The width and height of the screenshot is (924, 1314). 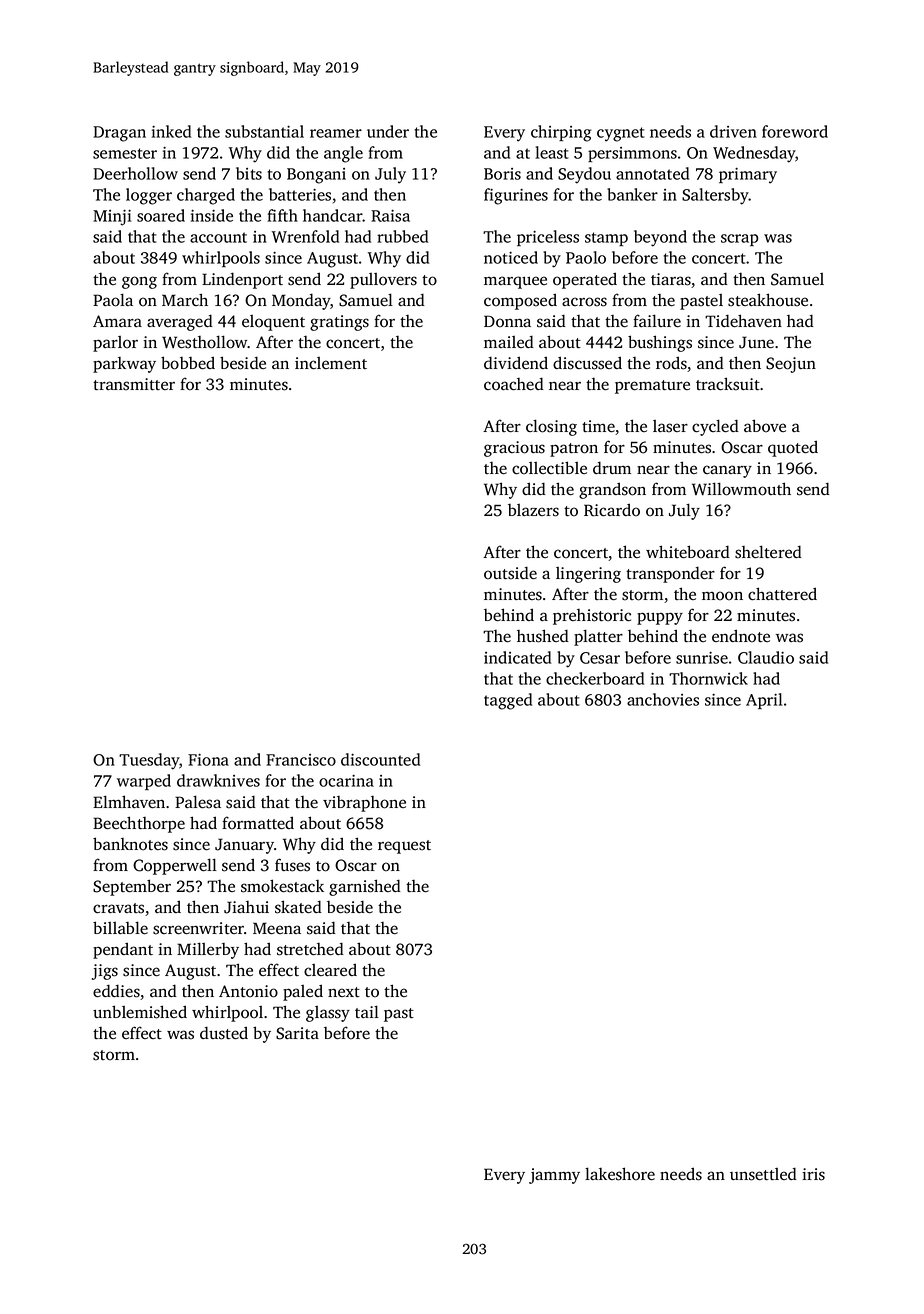 What do you see at coordinates (511, 257) in the screenshot?
I see `noticed` at bounding box center [511, 257].
